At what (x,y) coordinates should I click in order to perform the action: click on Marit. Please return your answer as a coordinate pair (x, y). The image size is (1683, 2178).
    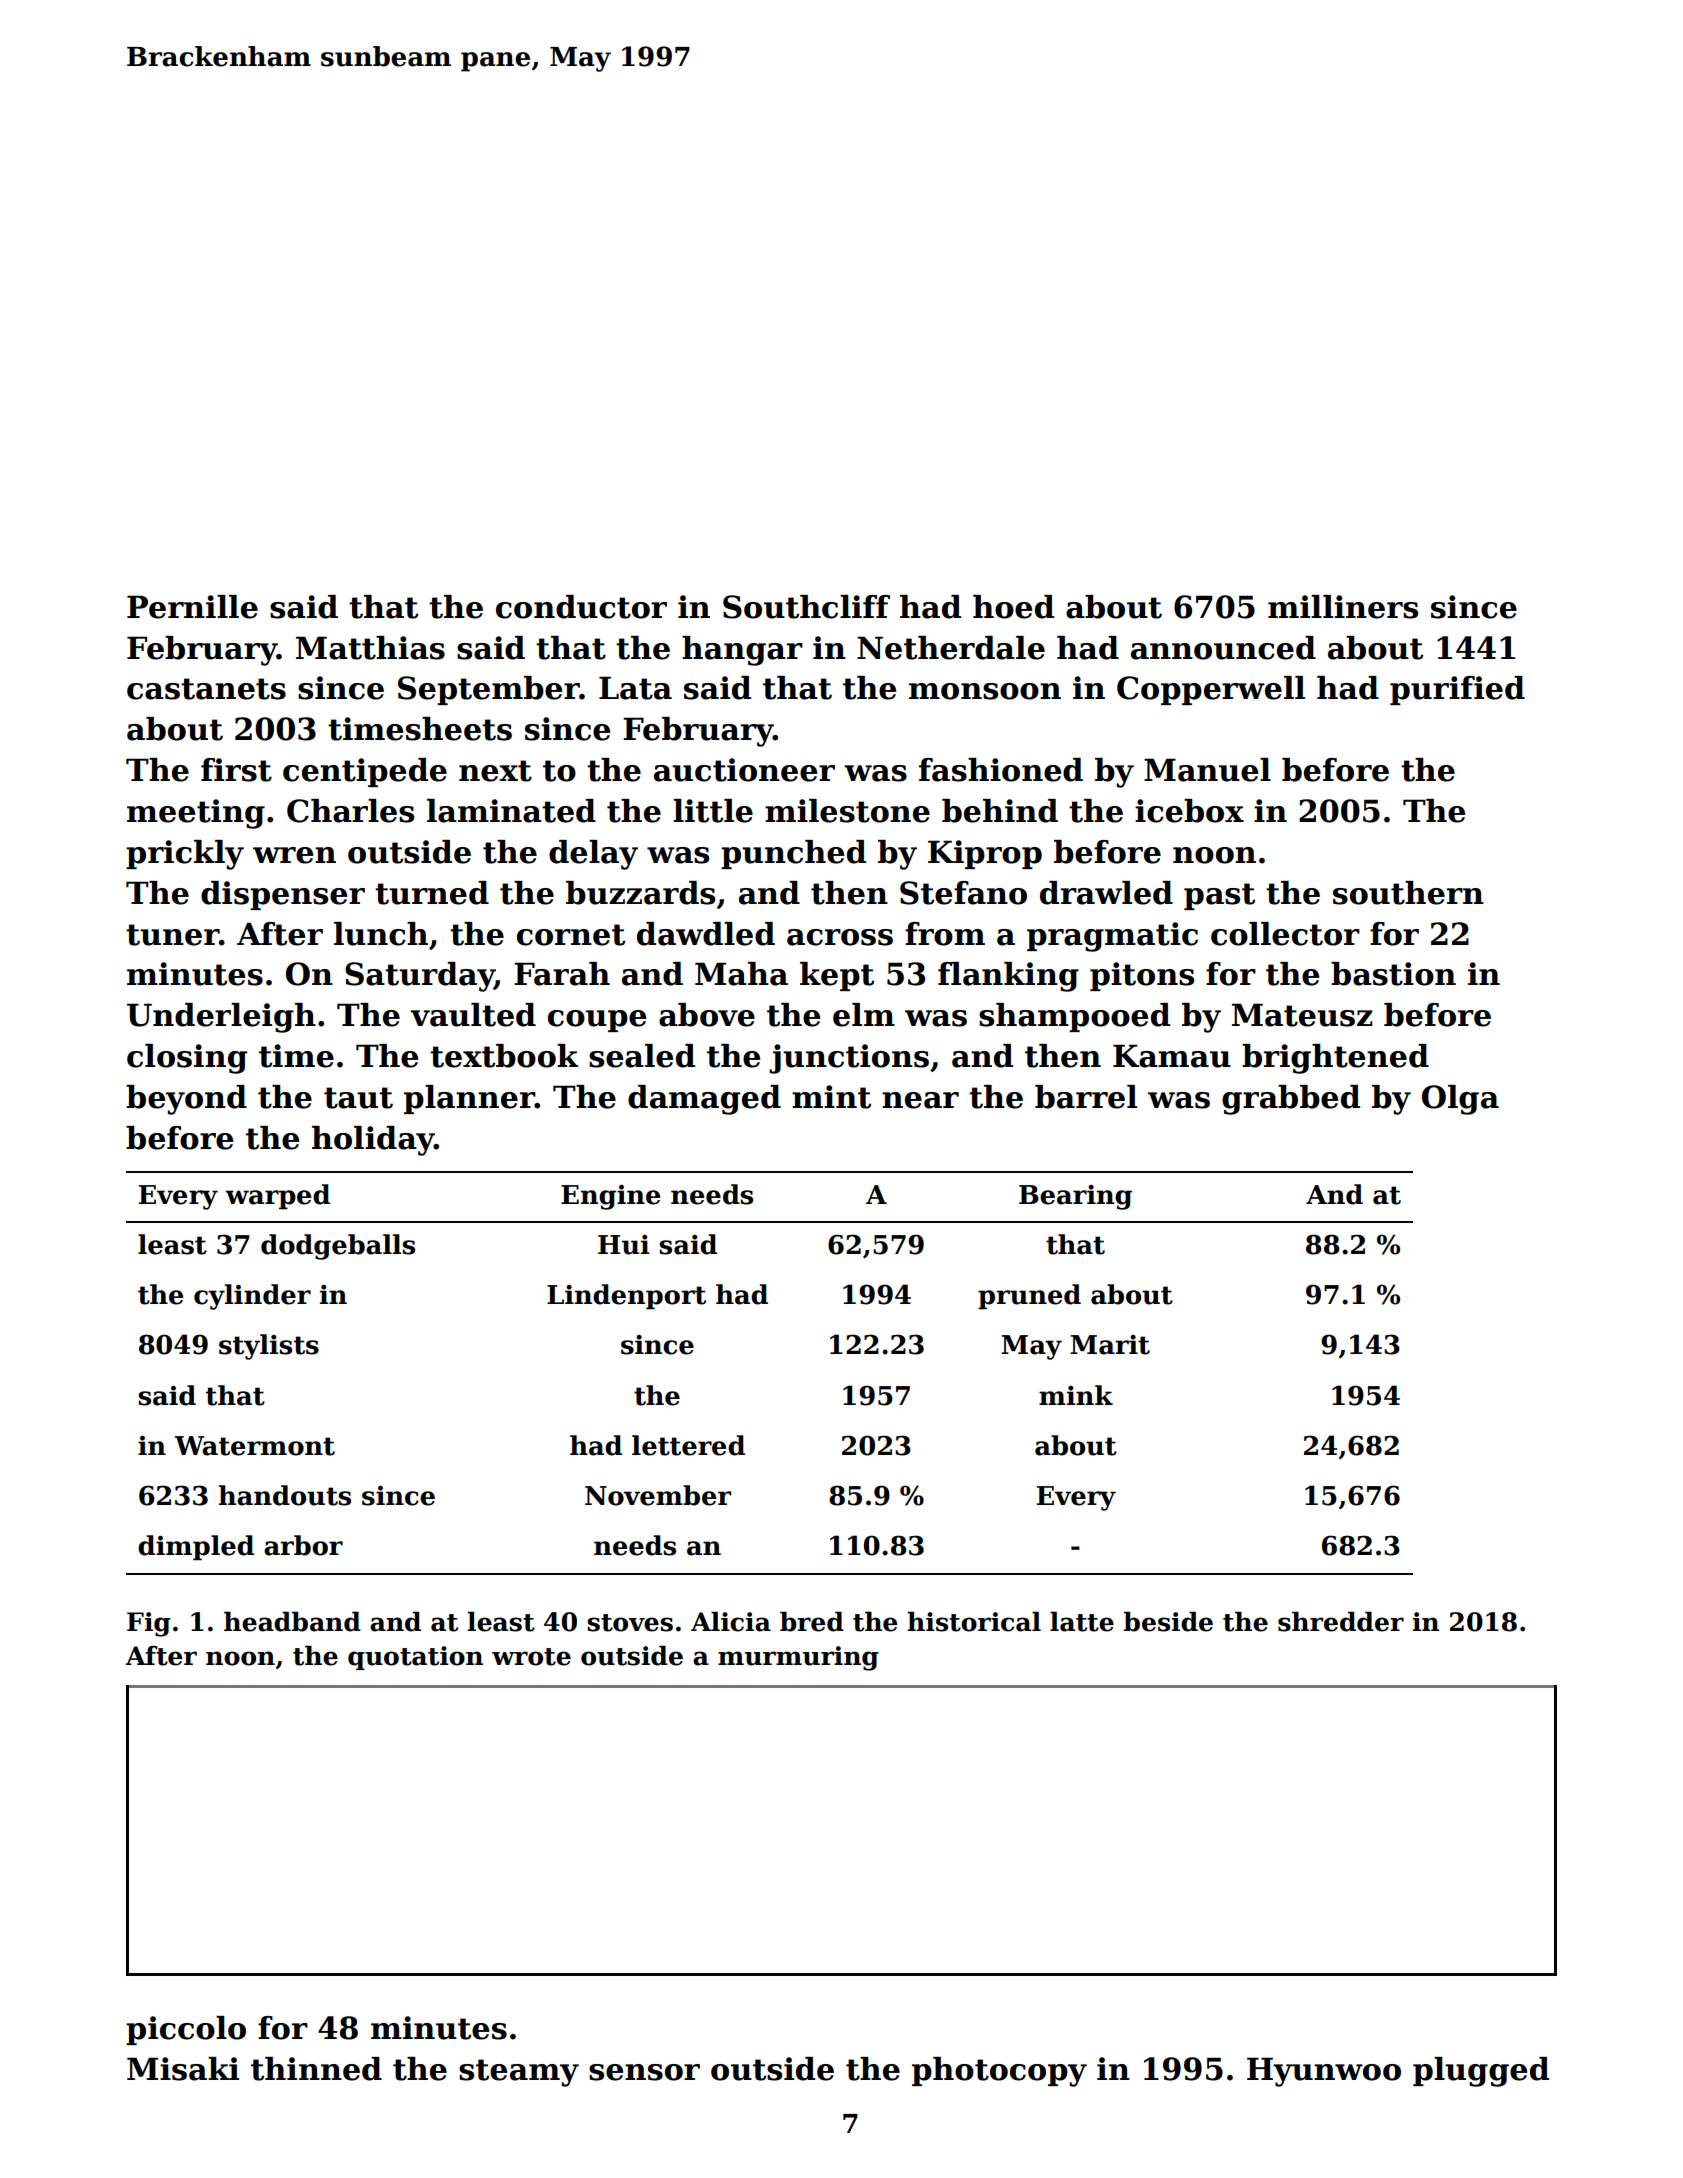
    Looking at the image, I should click on (1110, 1345).
